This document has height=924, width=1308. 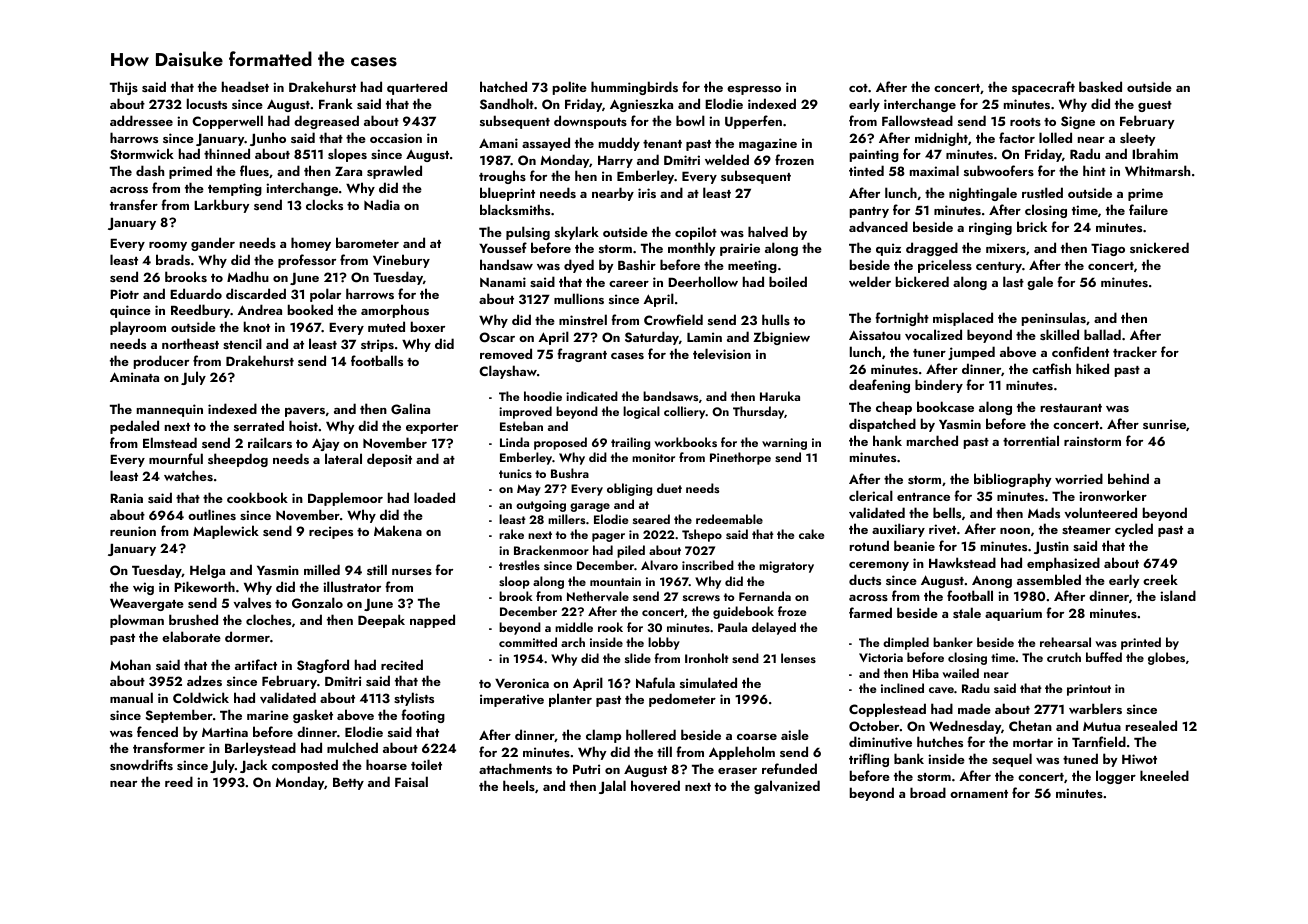 What do you see at coordinates (305, 412) in the document?
I see `pavers` at bounding box center [305, 412].
